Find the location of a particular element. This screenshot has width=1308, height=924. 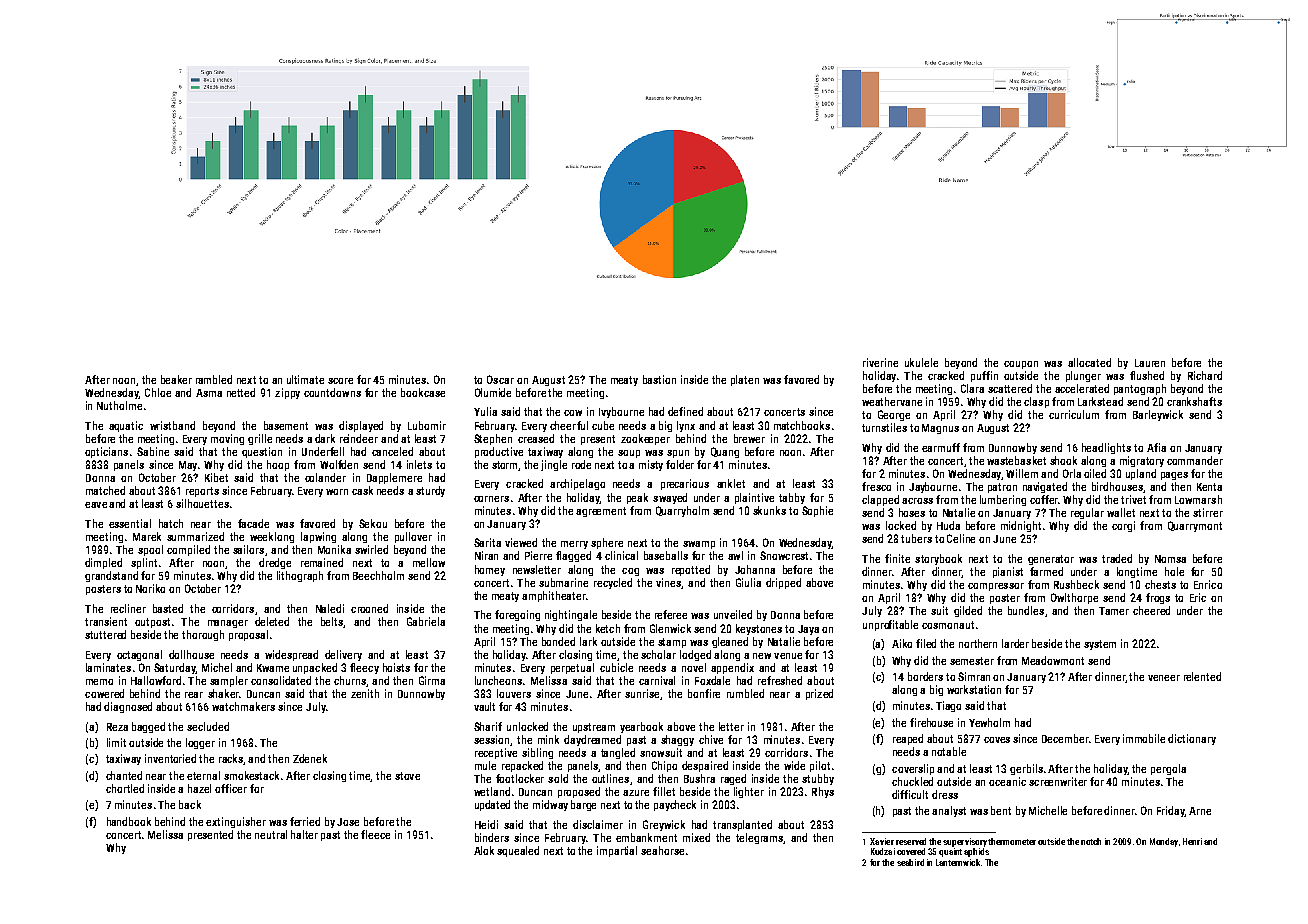

fillet is located at coordinates (664, 791).
